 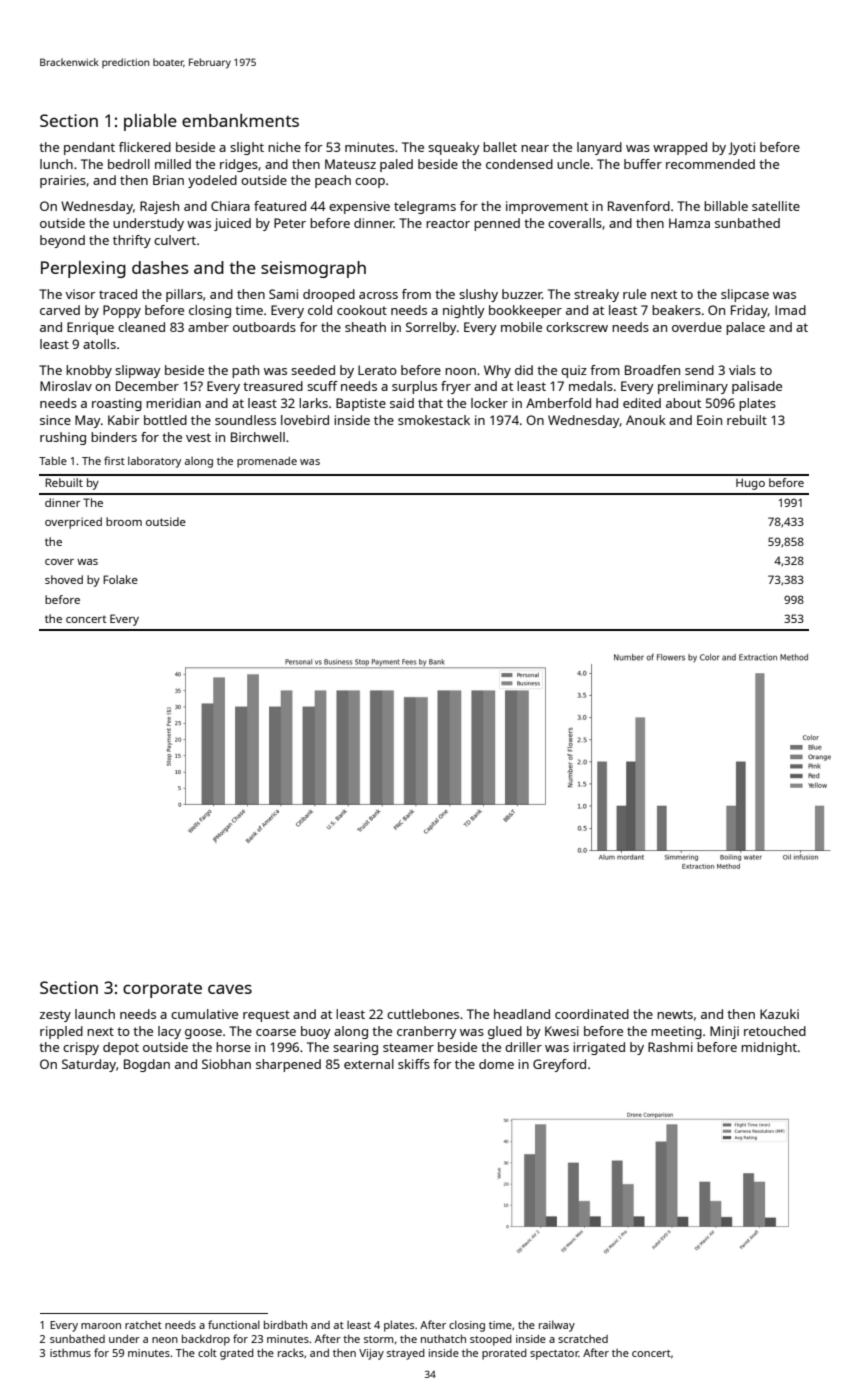 I want to click on smokestack, so click(x=434, y=420).
